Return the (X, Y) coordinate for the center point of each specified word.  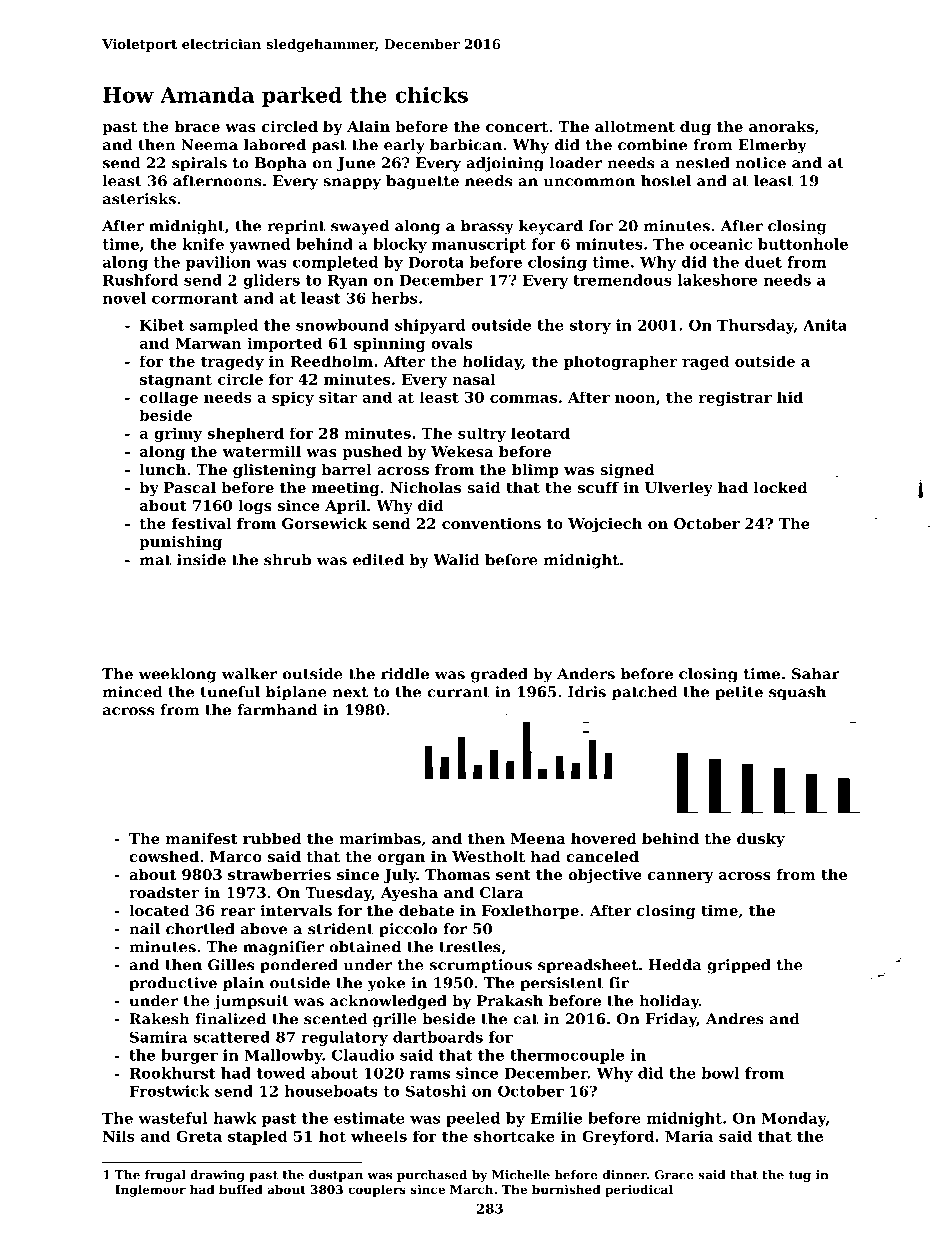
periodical (639, 1191)
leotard (540, 433)
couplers (377, 1191)
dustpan (336, 1176)
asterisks (139, 199)
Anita (825, 325)
